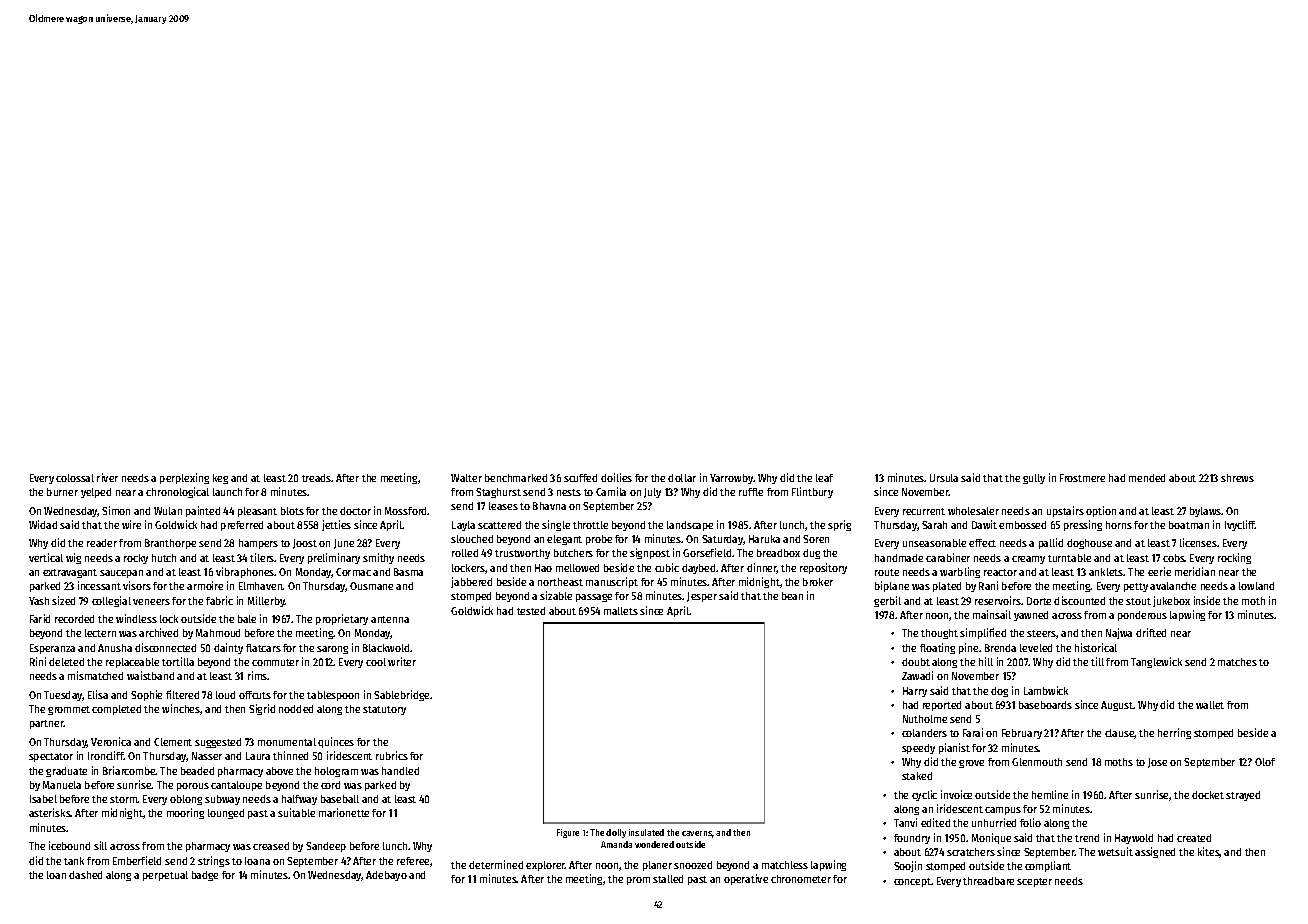  I want to click on scepter, so click(1034, 882).
